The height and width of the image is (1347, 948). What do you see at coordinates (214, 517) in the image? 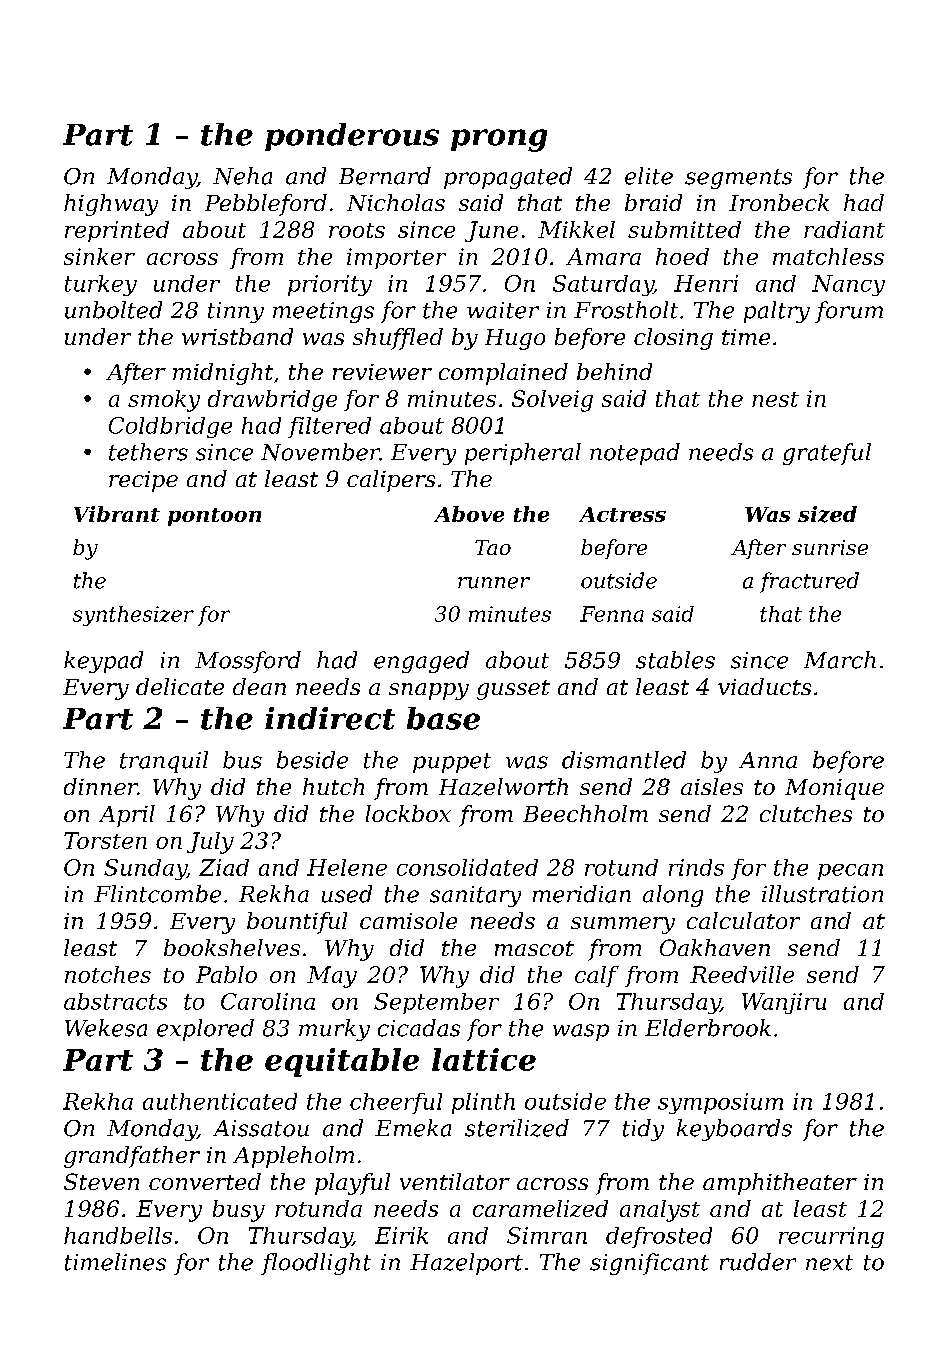
I see `pontoon` at bounding box center [214, 517].
